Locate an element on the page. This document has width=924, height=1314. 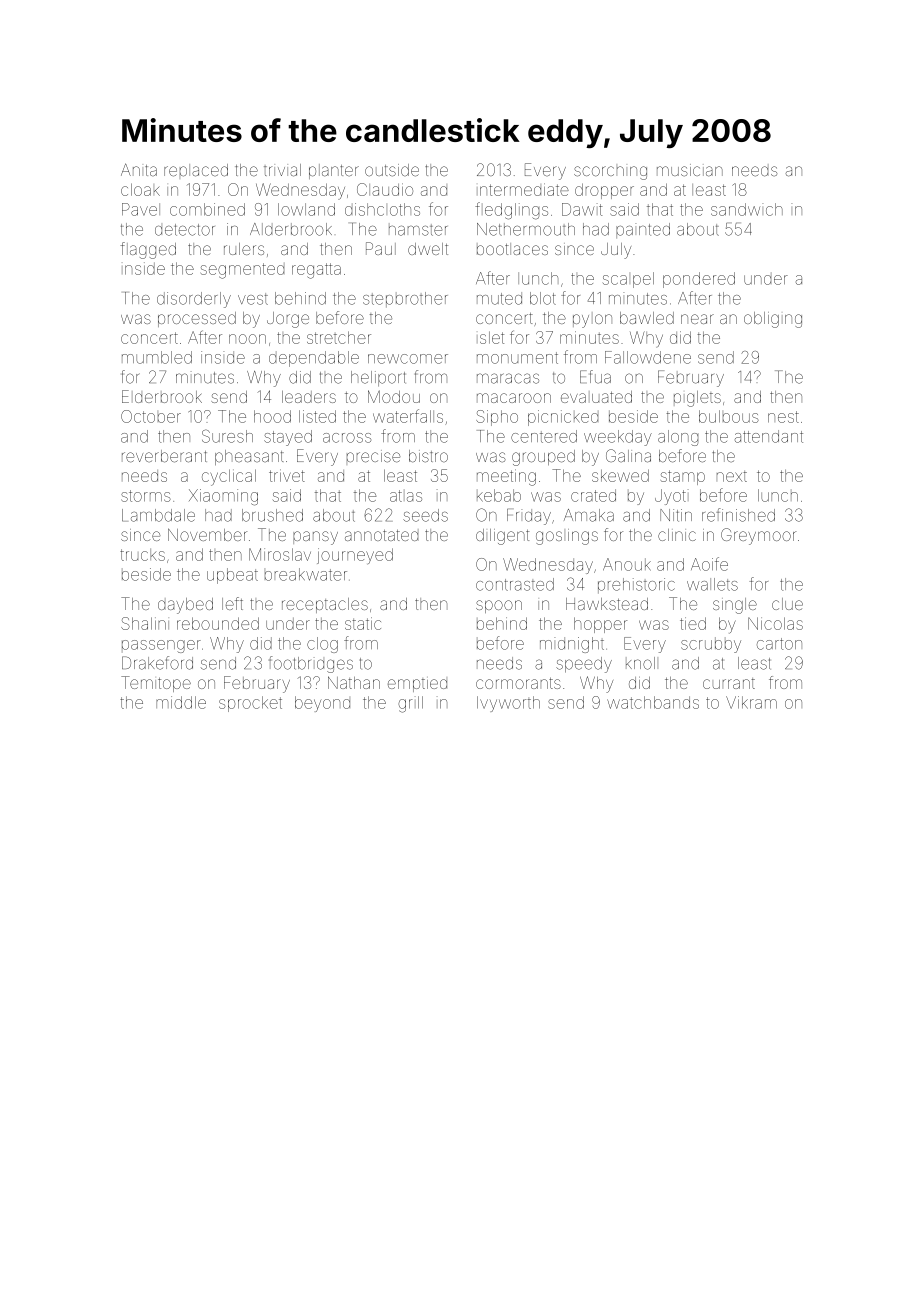
middle is located at coordinates (181, 702).
